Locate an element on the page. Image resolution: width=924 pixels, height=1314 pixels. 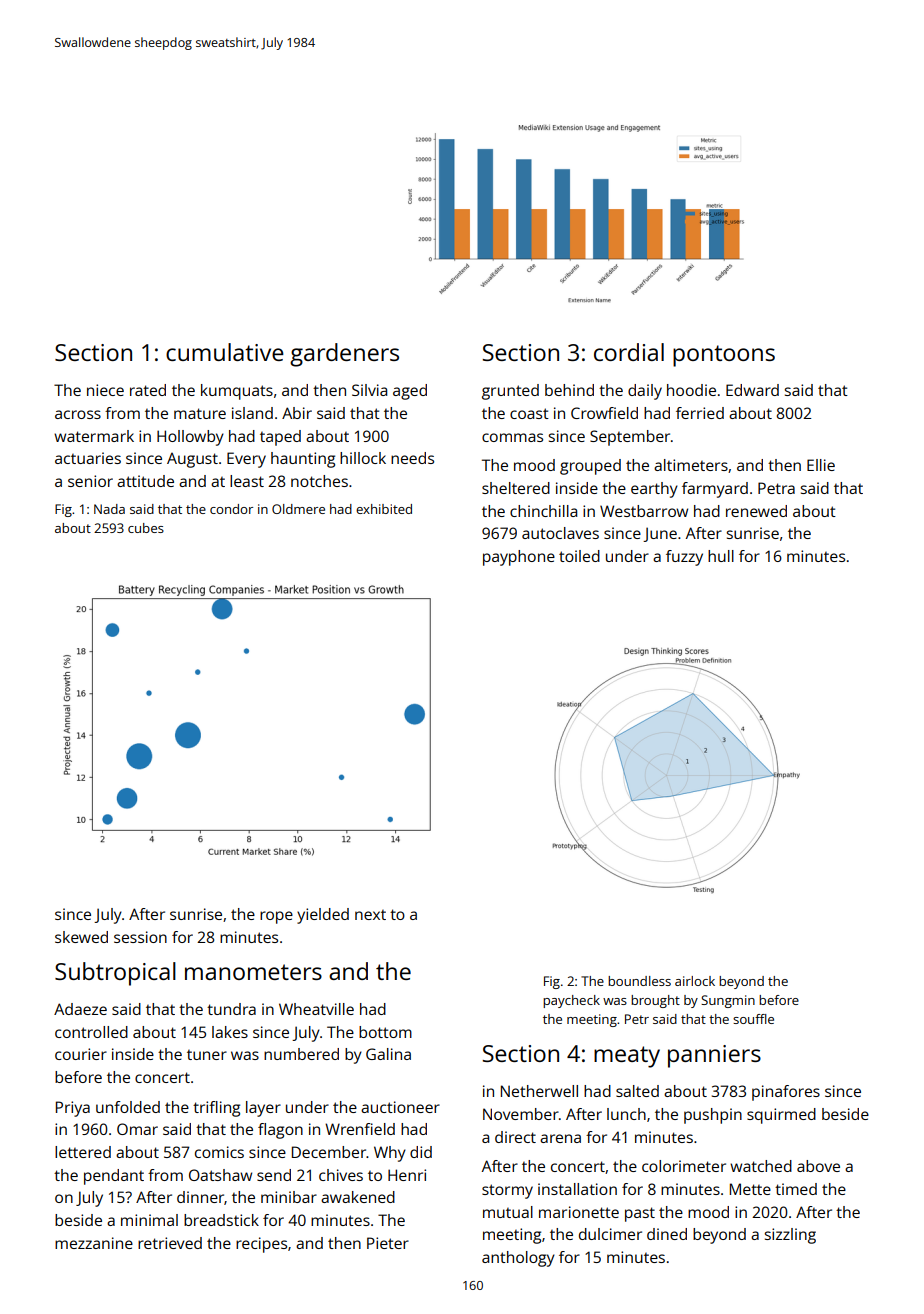
rope is located at coordinates (276, 917).
